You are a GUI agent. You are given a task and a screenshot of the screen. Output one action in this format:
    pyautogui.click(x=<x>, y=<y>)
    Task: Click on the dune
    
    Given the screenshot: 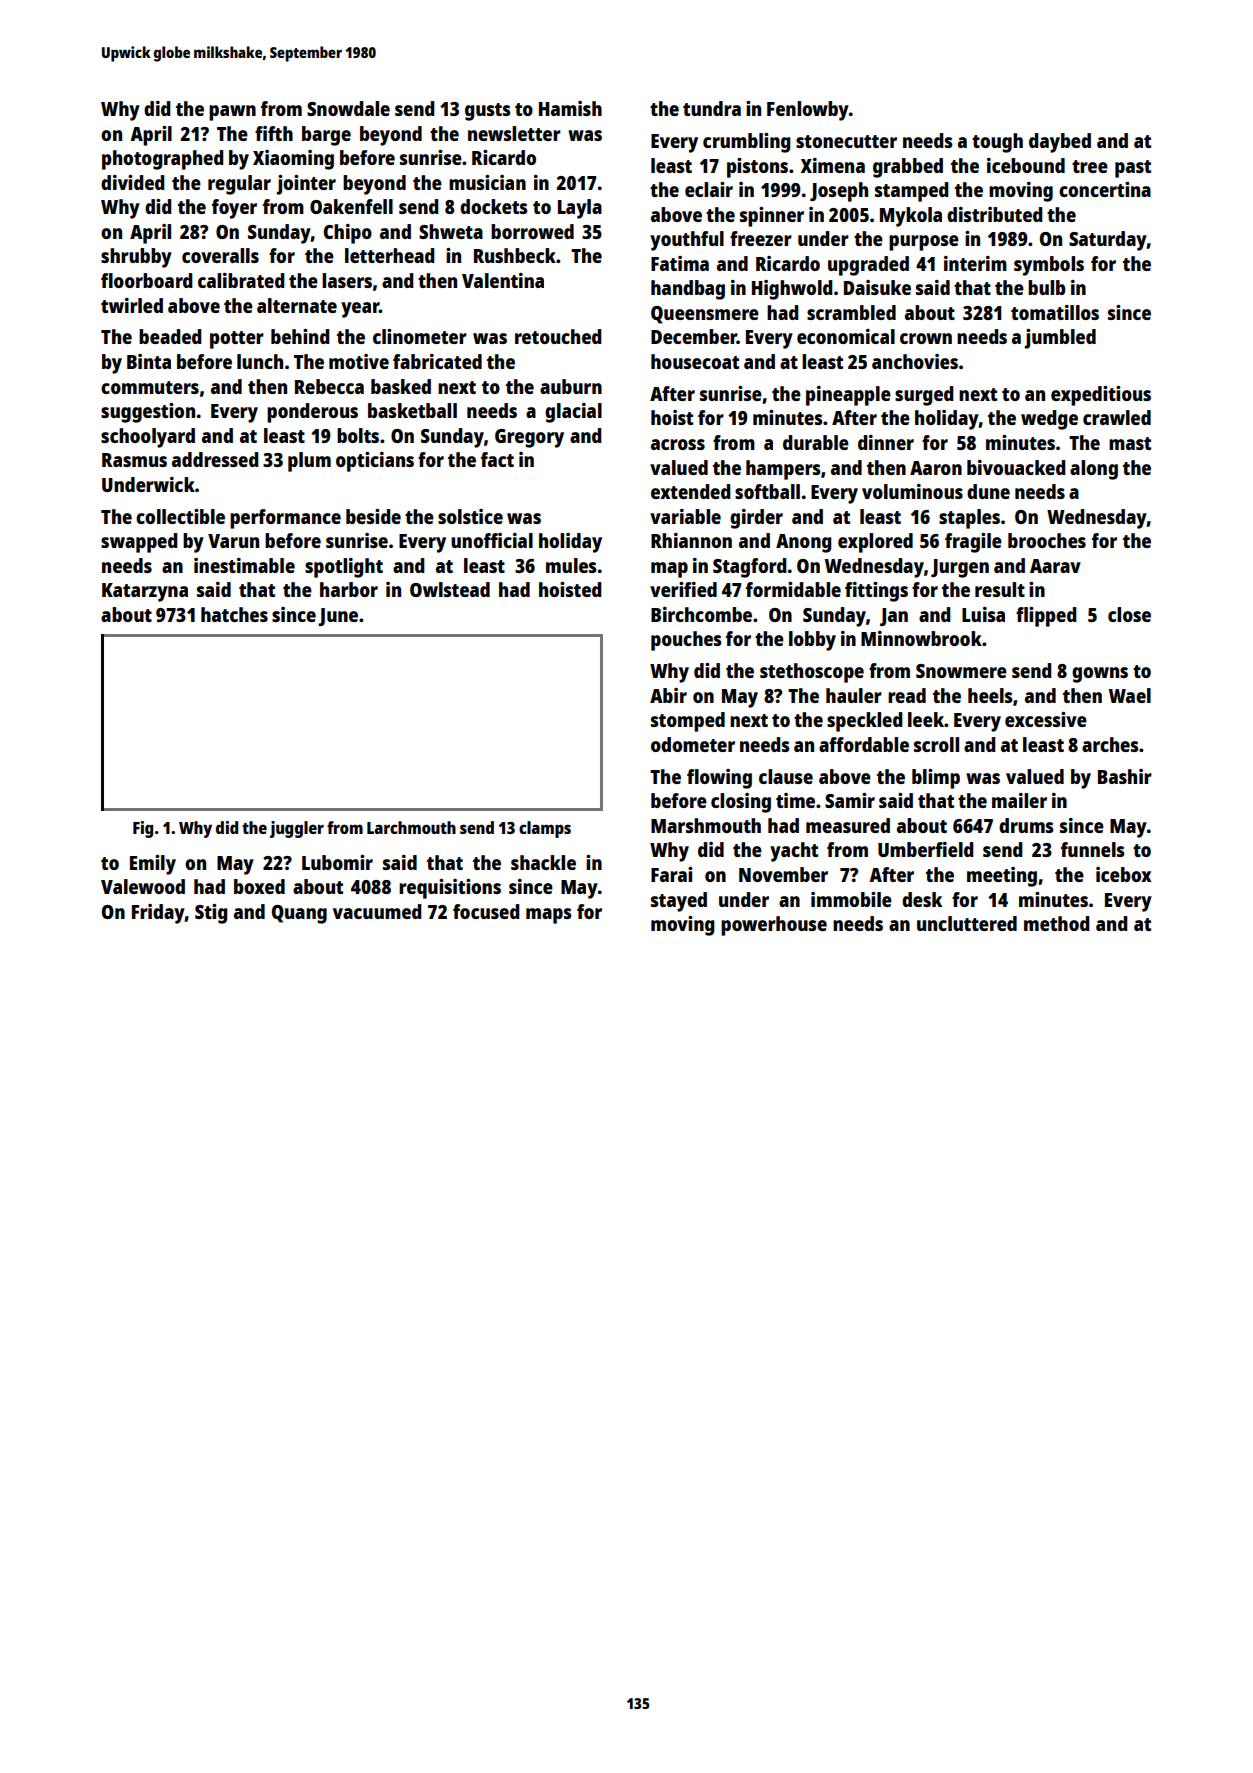 What is the action you would take?
    pyautogui.click(x=988, y=491)
